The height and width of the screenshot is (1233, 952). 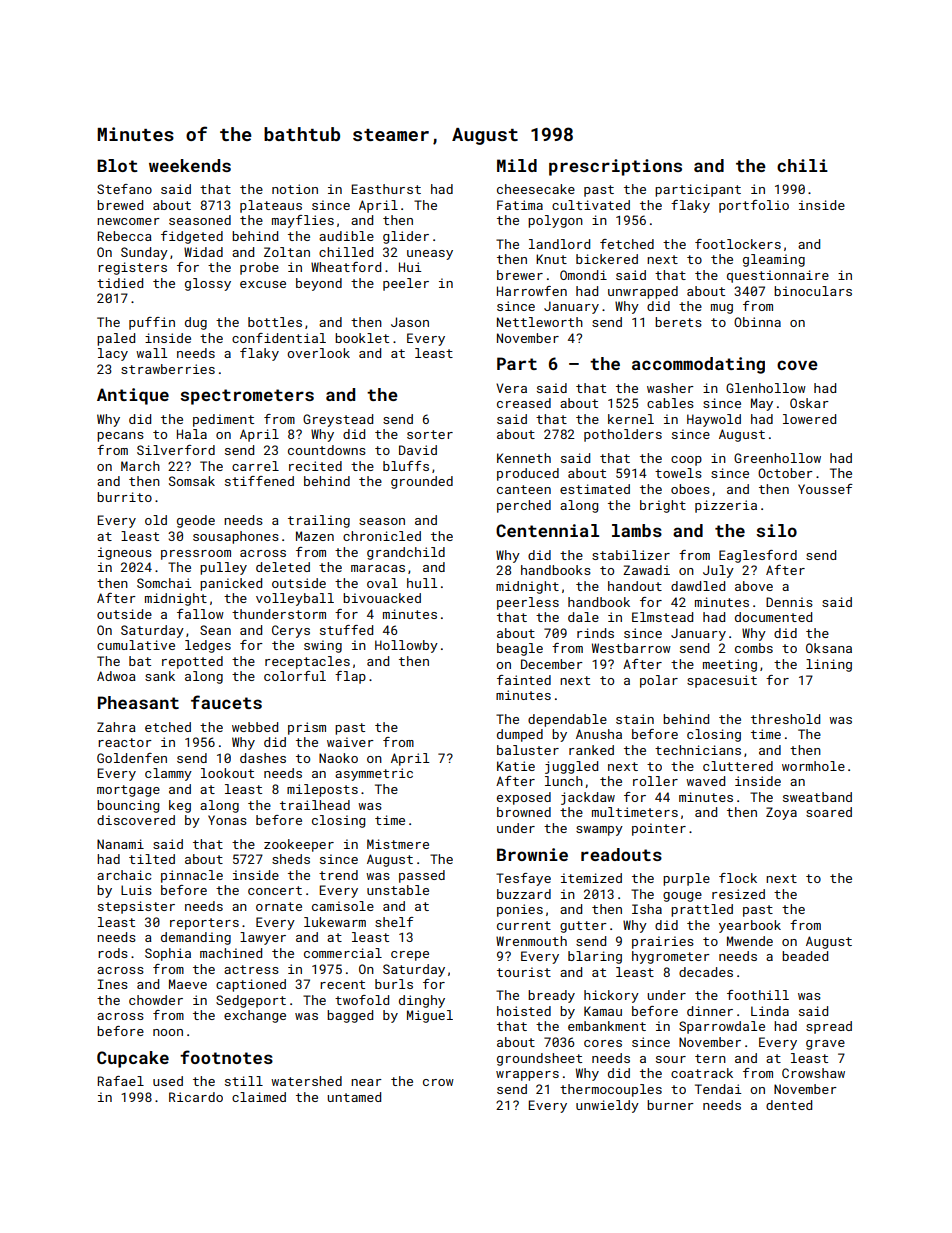 What do you see at coordinates (738, 244) in the screenshot?
I see `footlockers` at bounding box center [738, 244].
